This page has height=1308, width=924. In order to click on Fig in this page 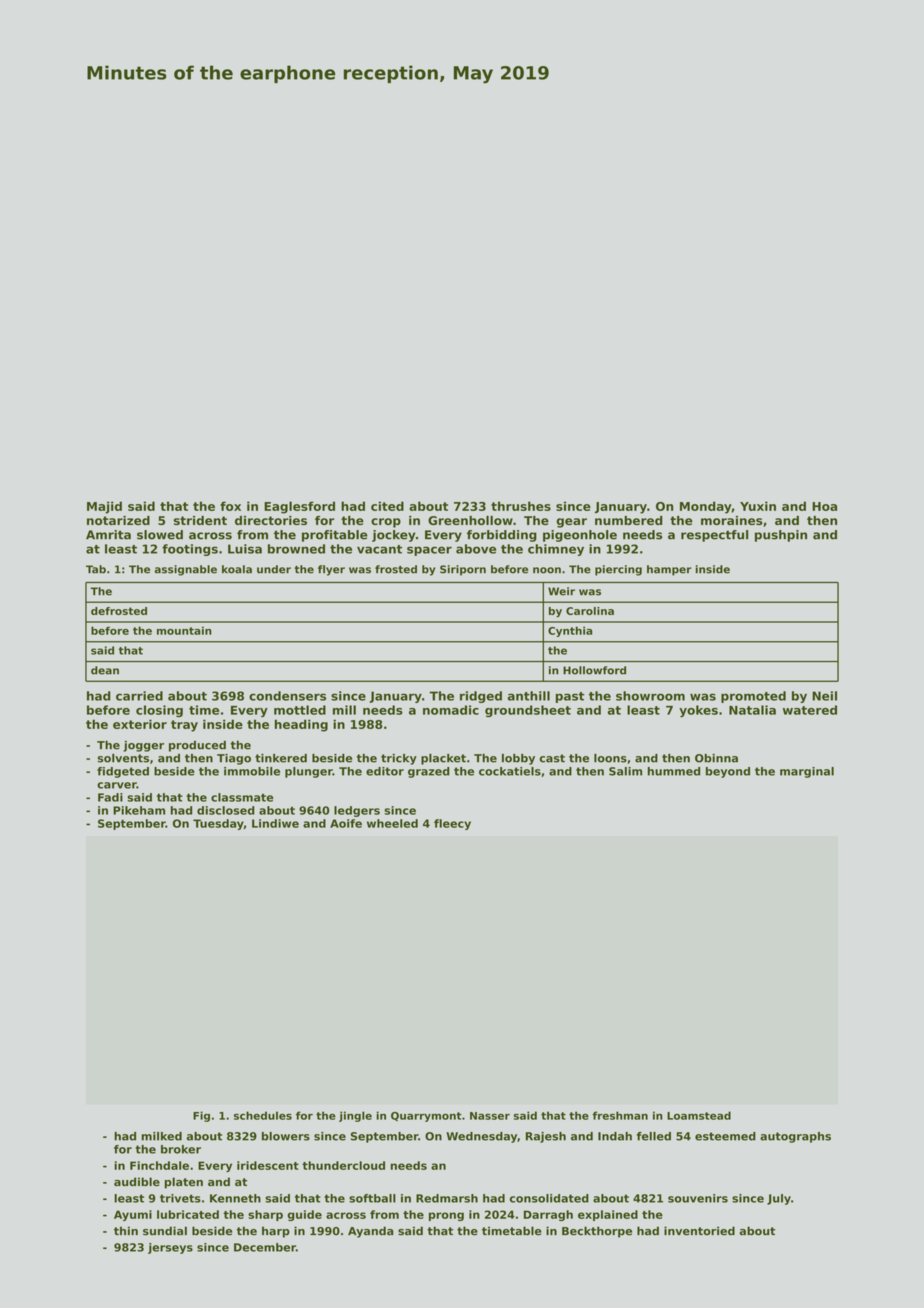, I will do `click(201, 1116)`.
